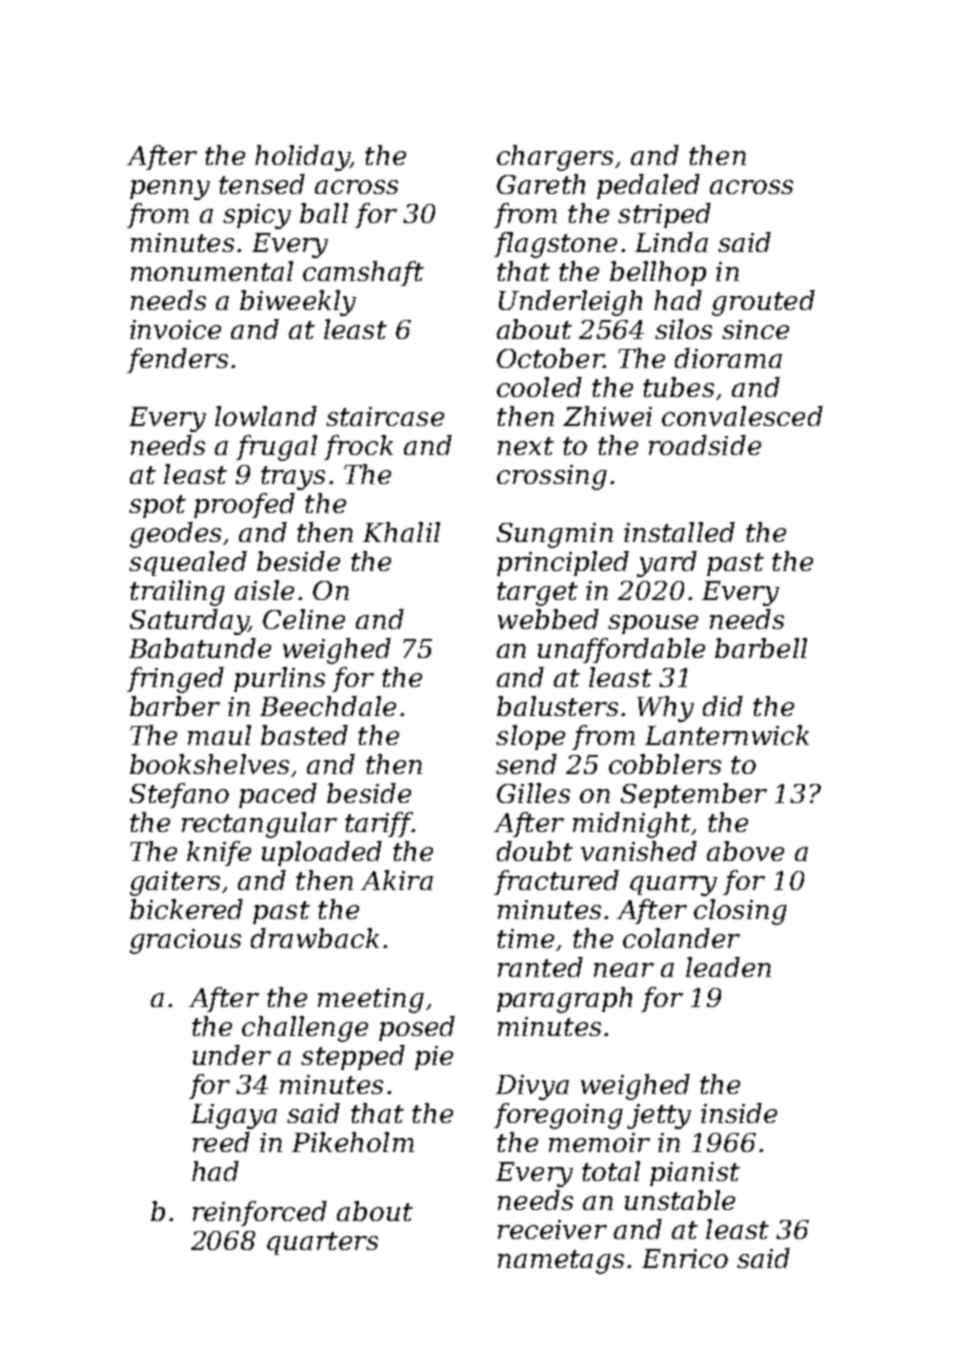 This page has height=1353, width=953. Describe the element at coordinates (552, 1229) in the page. I see `receiver` at that location.
